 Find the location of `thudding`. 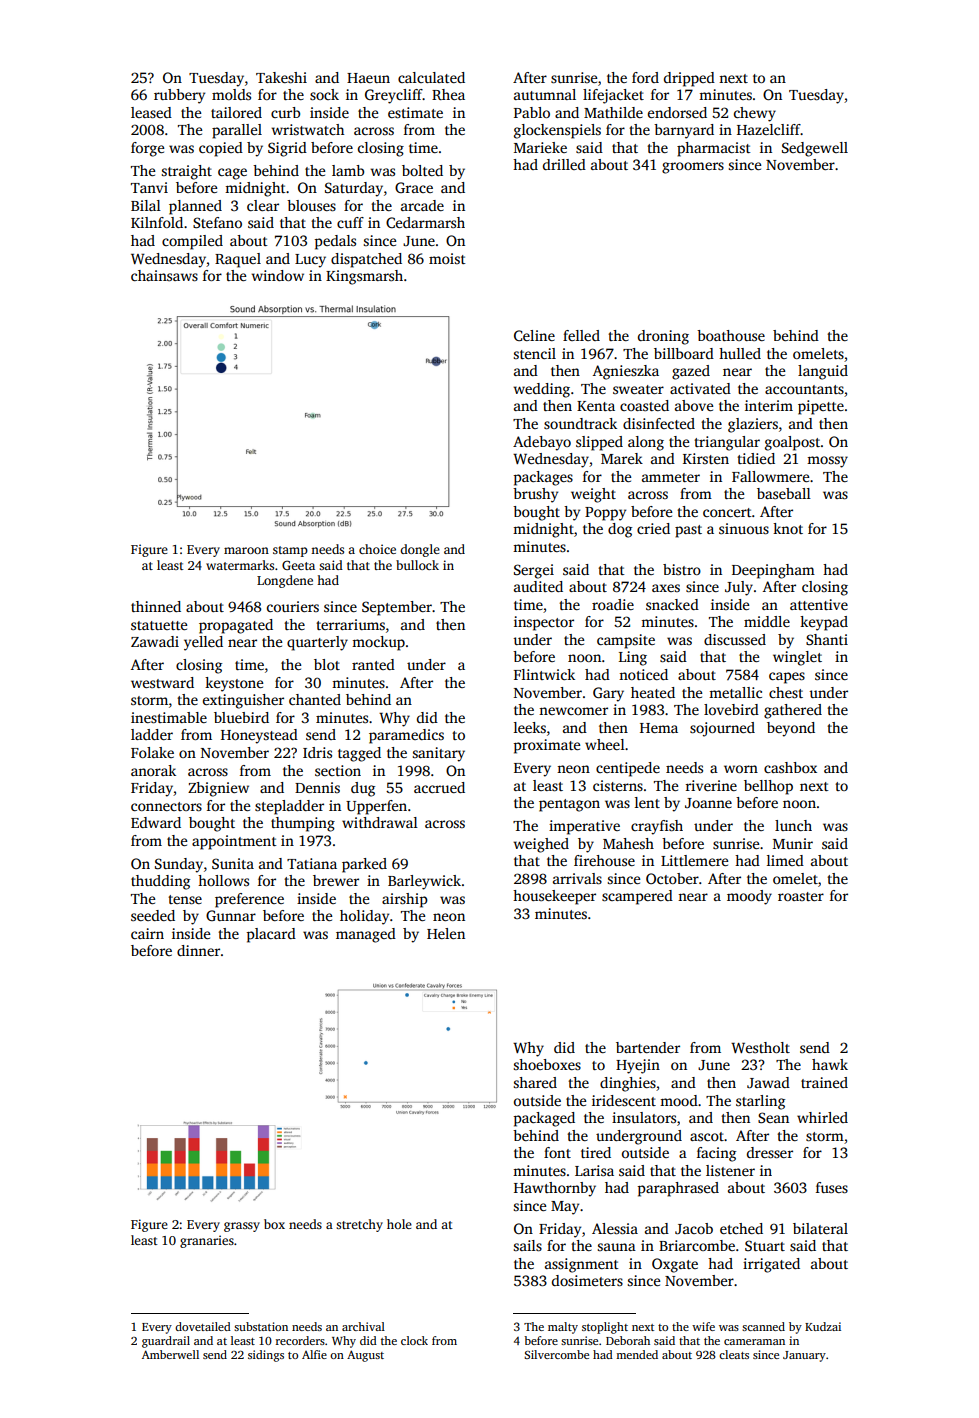

thudding is located at coordinates (160, 882).
